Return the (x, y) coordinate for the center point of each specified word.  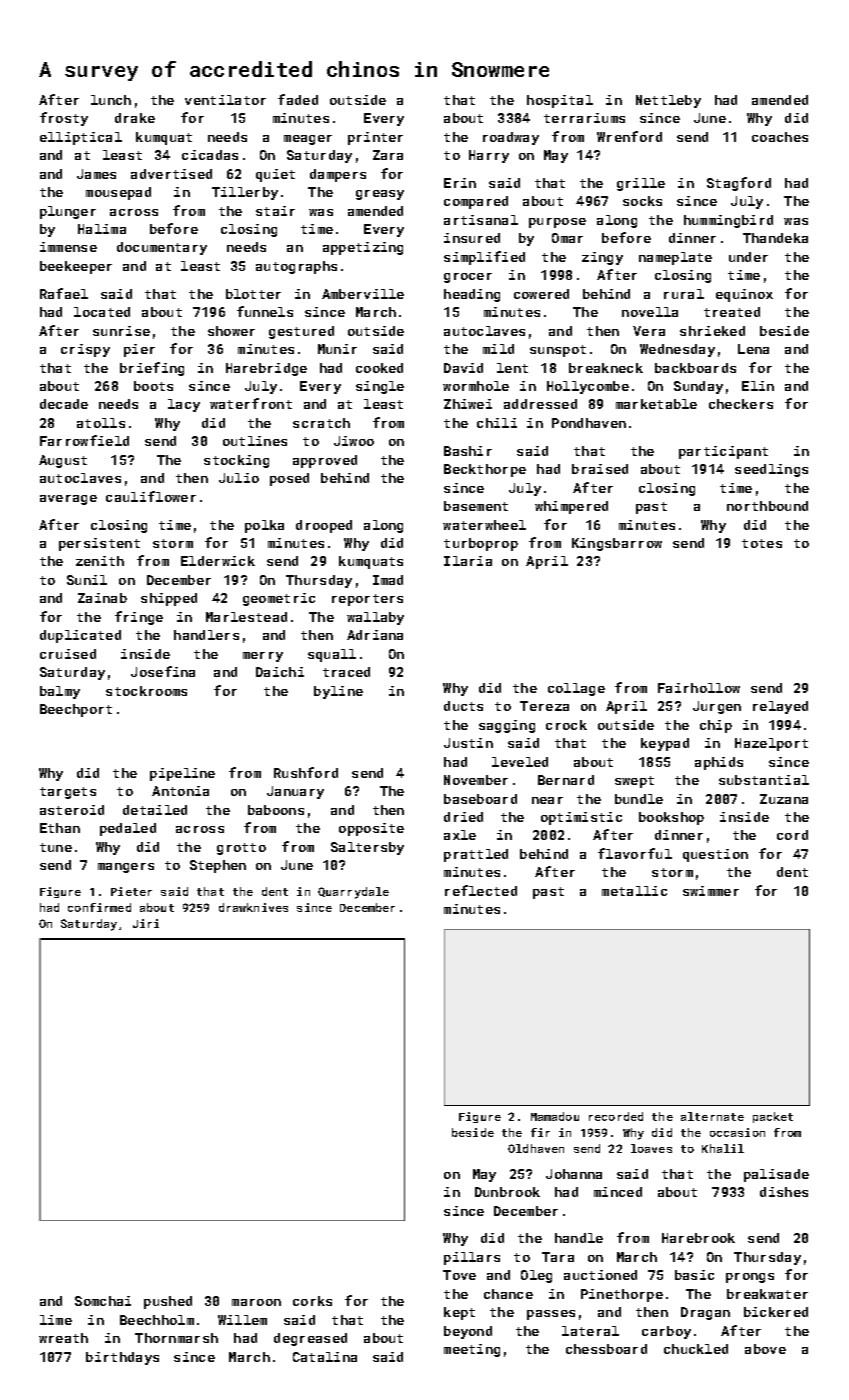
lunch (111, 100)
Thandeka (775, 238)
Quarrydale (353, 893)
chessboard (606, 1349)
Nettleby (668, 101)
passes (551, 1315)
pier (139, 350)
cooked (379, 368)
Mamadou (555, 1116)
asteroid (72, 810)
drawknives (253, 907)
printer (375, 138)
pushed (168, 1302)
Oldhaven (536, 1148)
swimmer (711, 891)
